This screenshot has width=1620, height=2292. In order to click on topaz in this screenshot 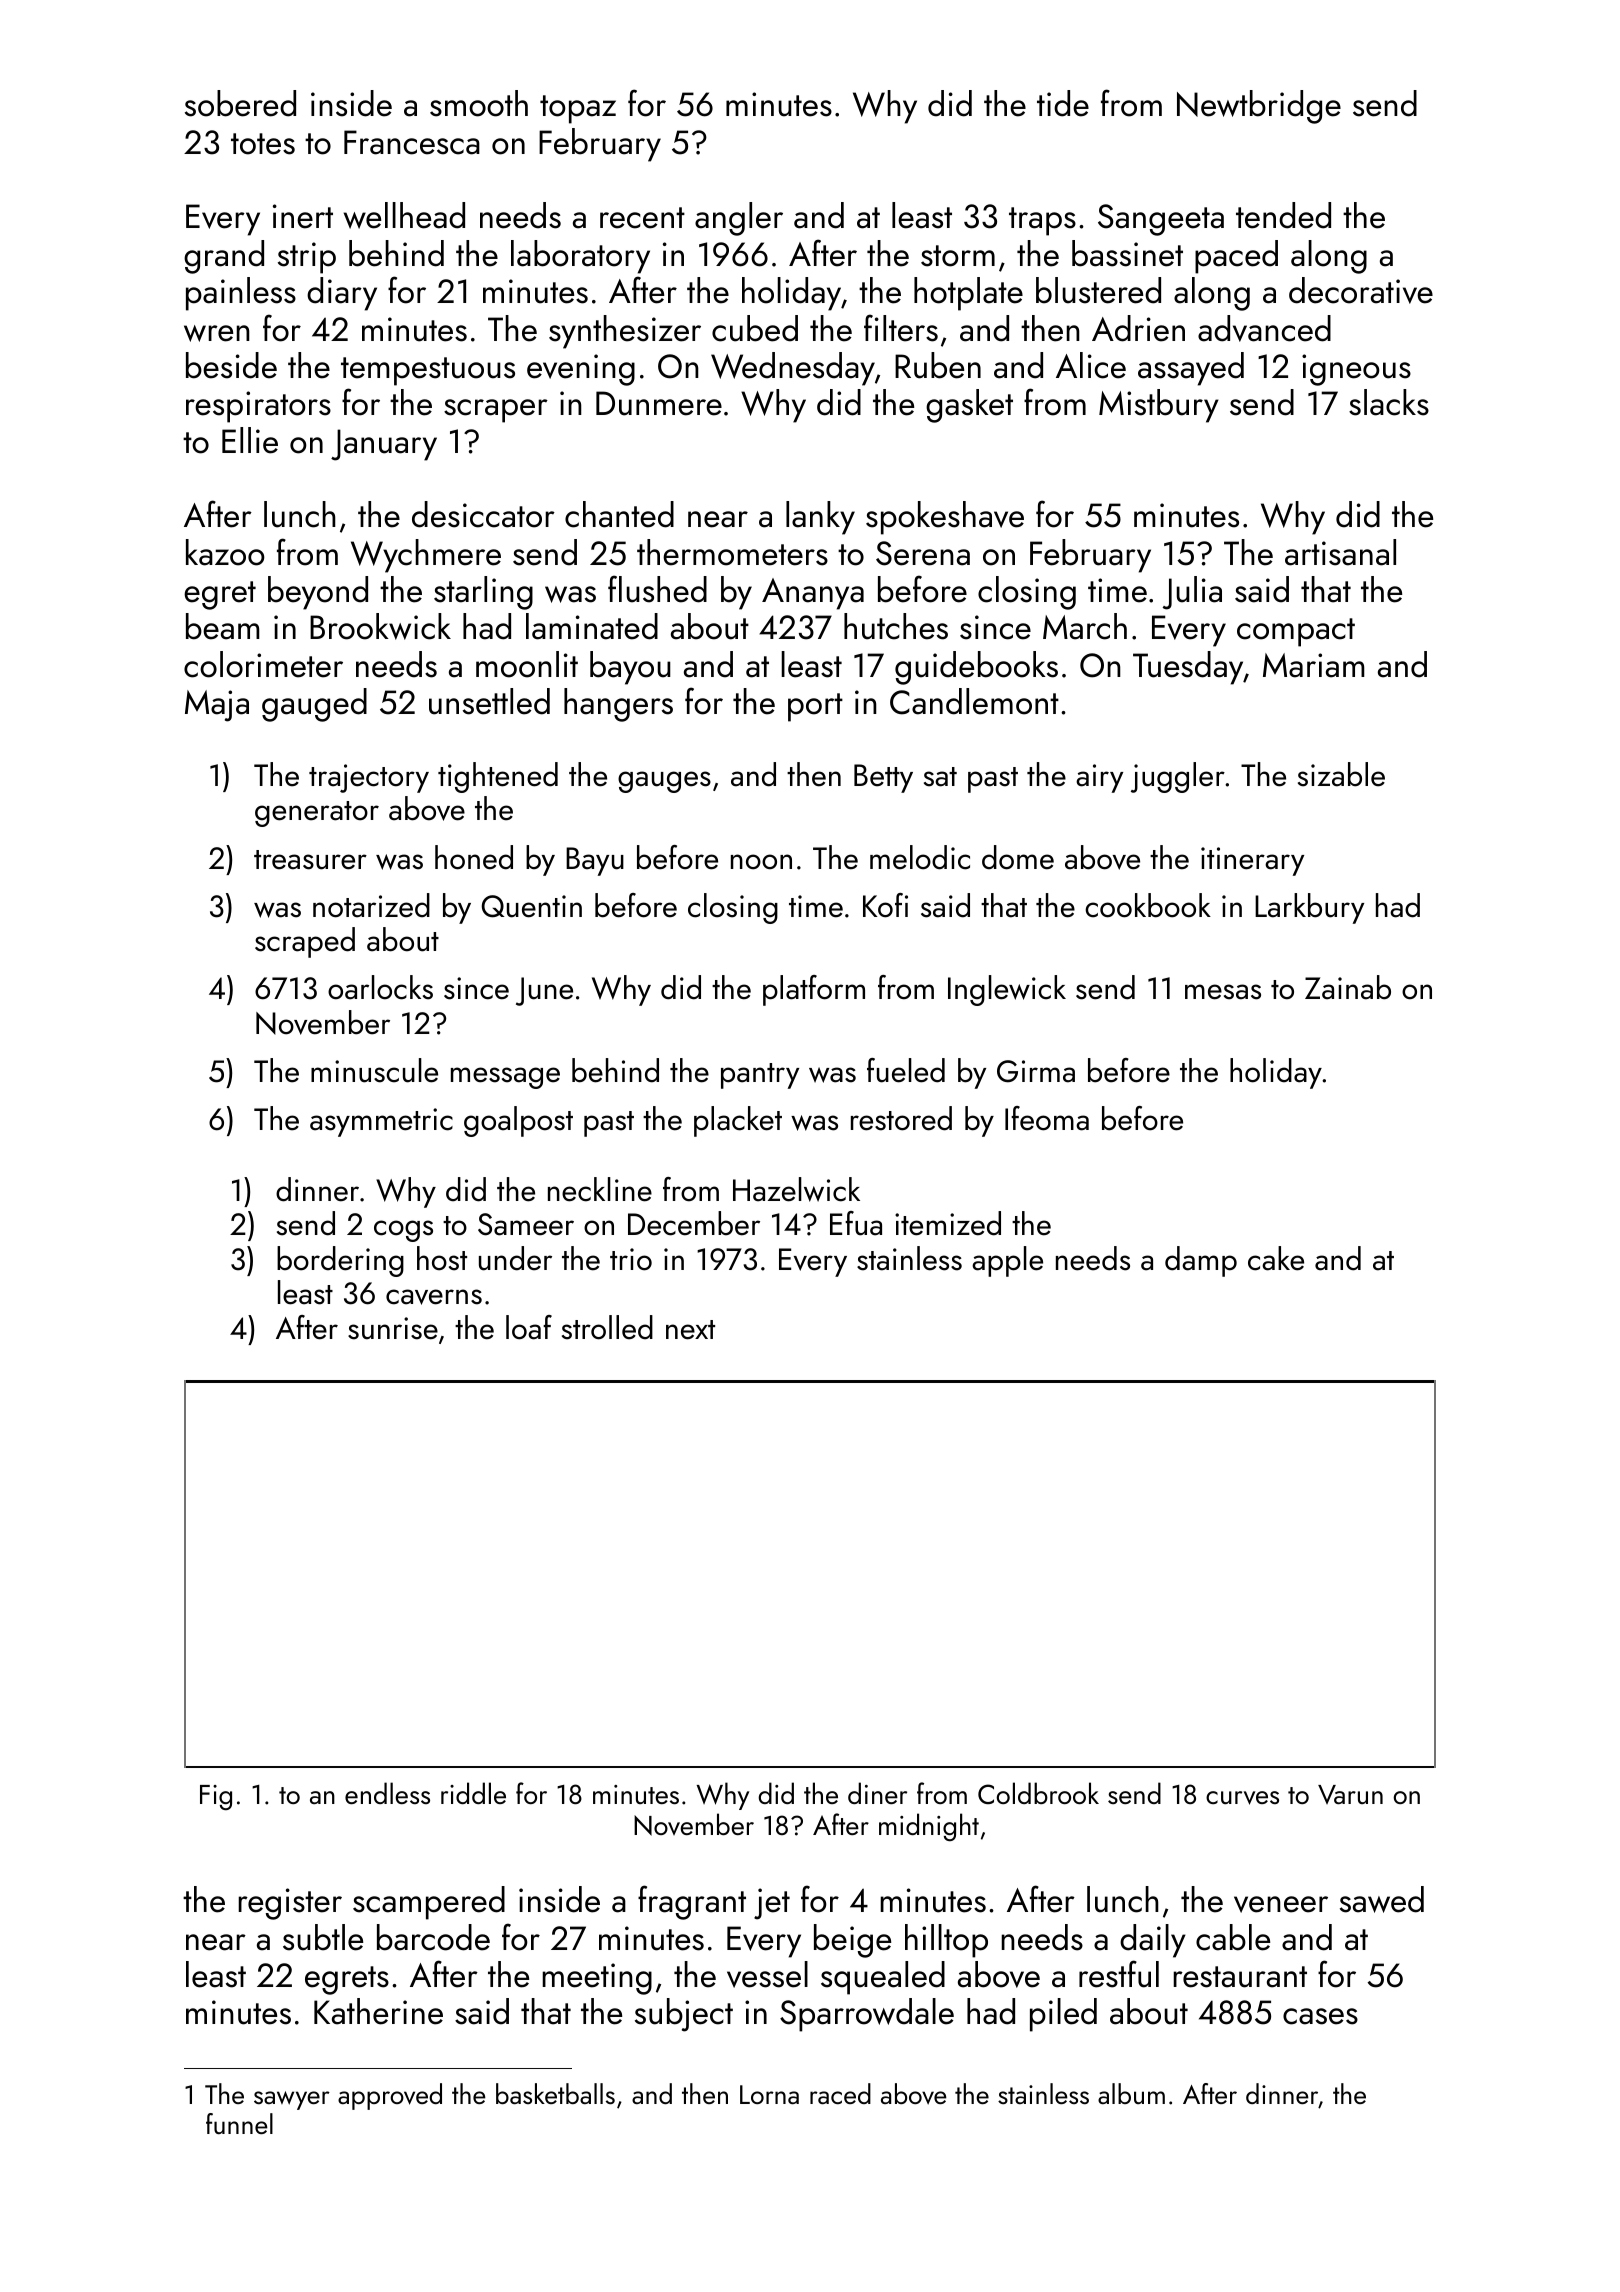, I will do `click(578, 109)`.
